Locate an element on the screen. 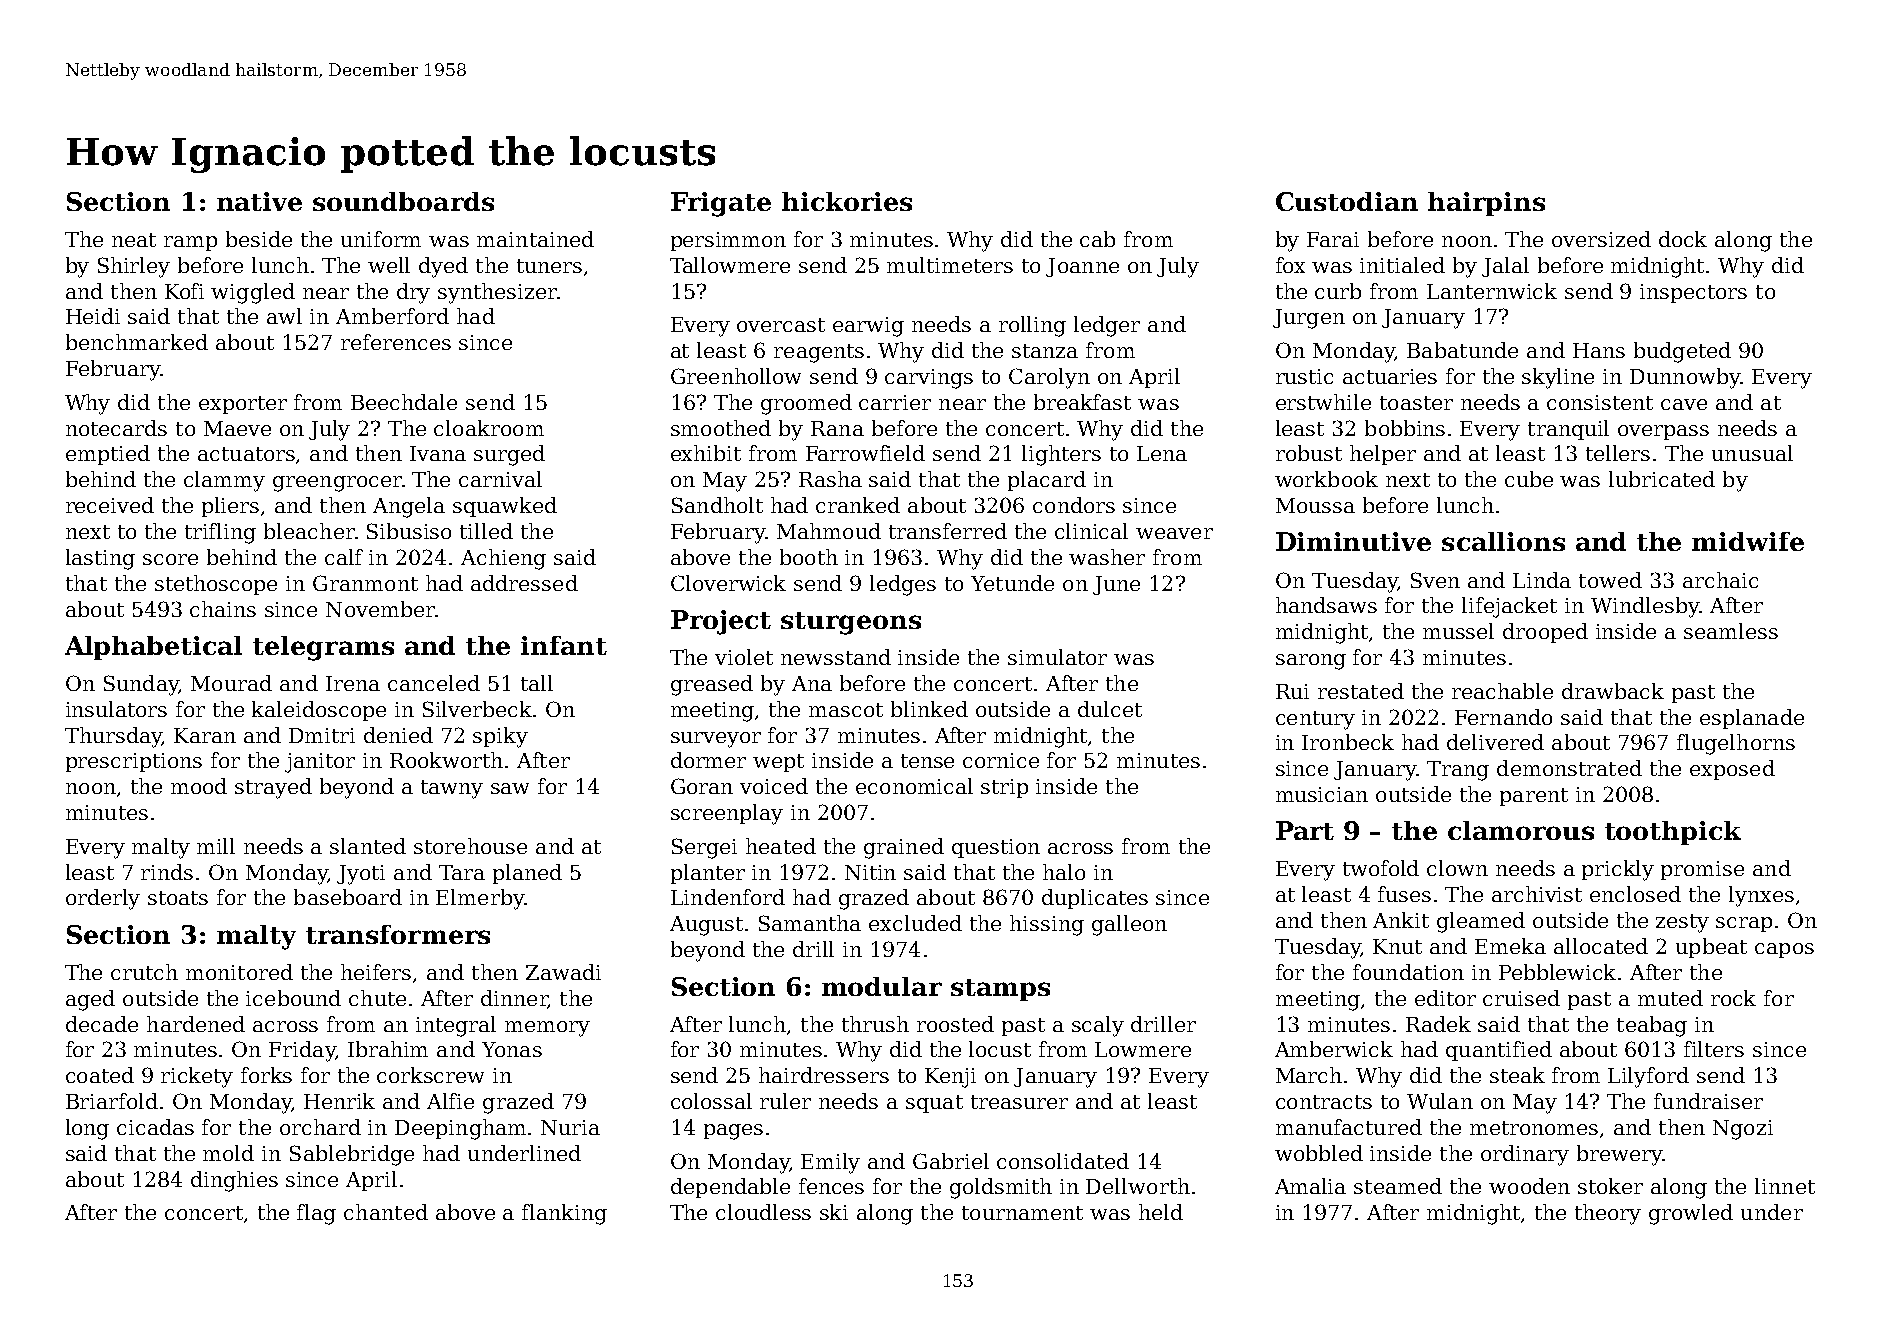 The width and height of the screenshot is (1883, 1331). flugelhorns is located at coordinates (1736, 744).
